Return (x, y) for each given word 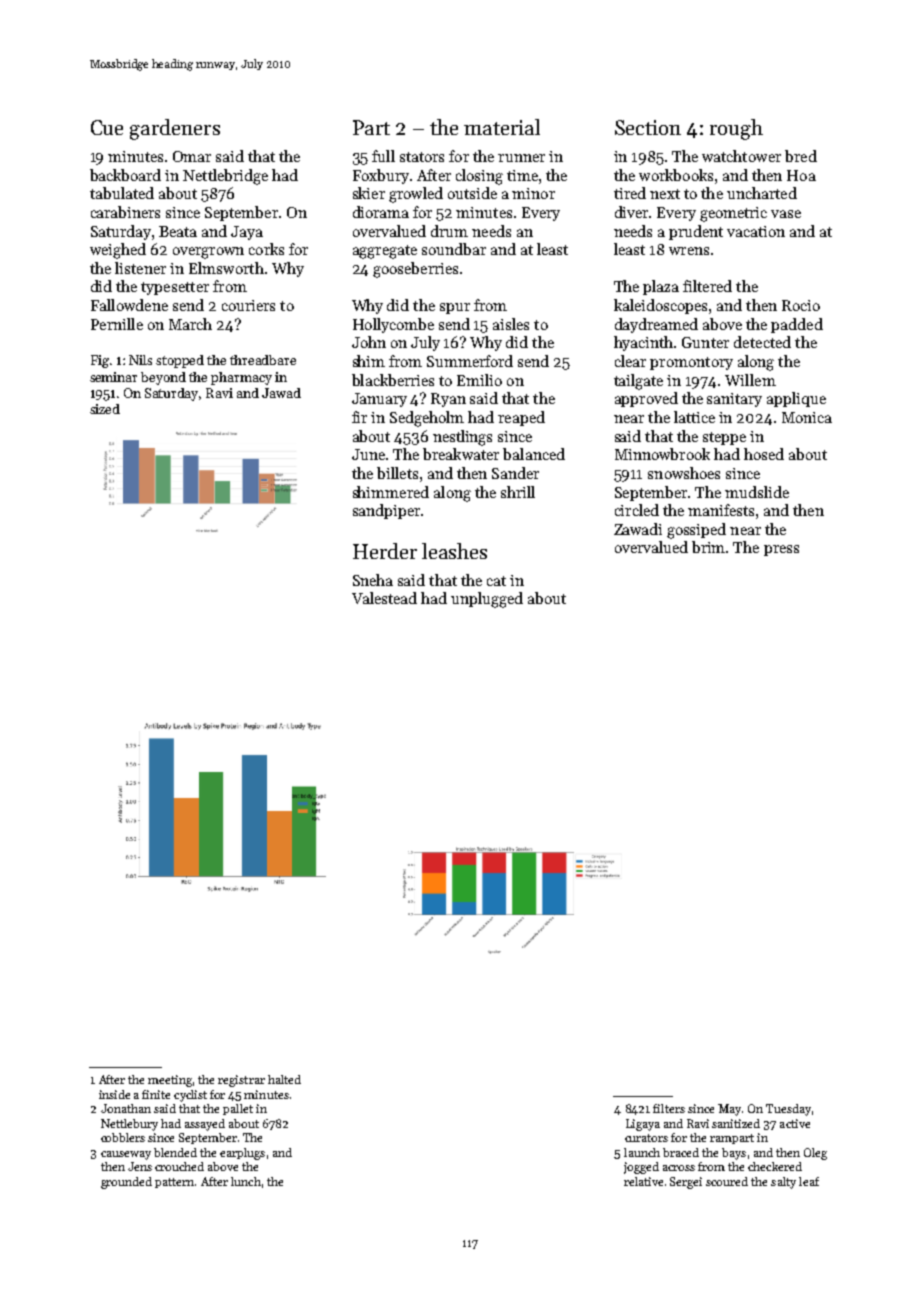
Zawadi (638, 529)
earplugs (242, 1154)
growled (416, 195)
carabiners (125, 212)
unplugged (487, 600)
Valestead (384, 598)
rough (736, 129)
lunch (246, 1181)
